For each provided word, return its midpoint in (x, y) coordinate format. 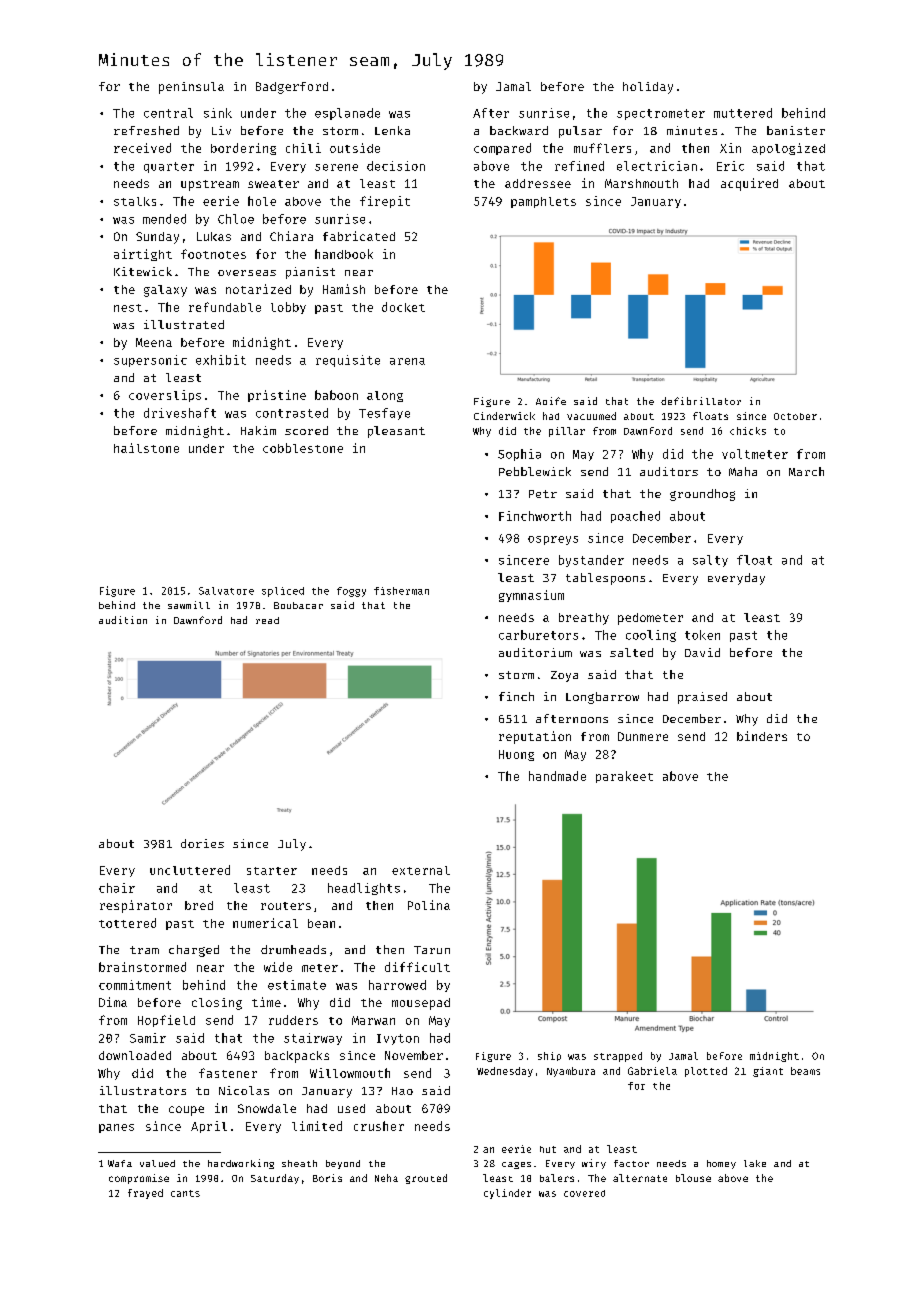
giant (768, 1072)
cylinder (507, 1194)
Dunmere (643, 736)
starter (272, 871)
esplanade (347, 114)
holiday (648, 88)
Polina (429, 905)
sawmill (189, 605)
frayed (145, 1194)
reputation (535, 737)
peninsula (191, 88)
